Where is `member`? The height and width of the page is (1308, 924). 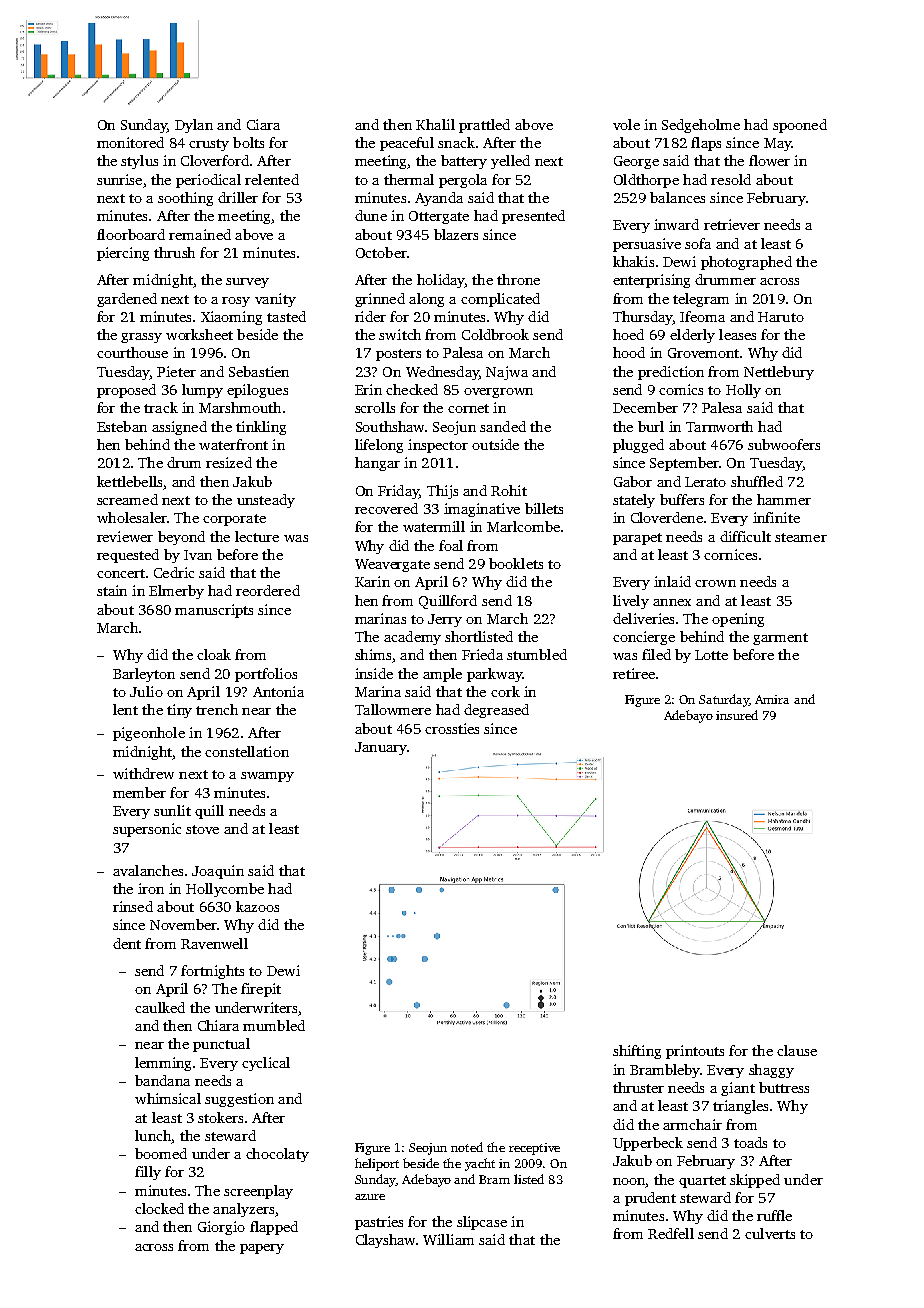
member is located at coordinates (139, 792).
